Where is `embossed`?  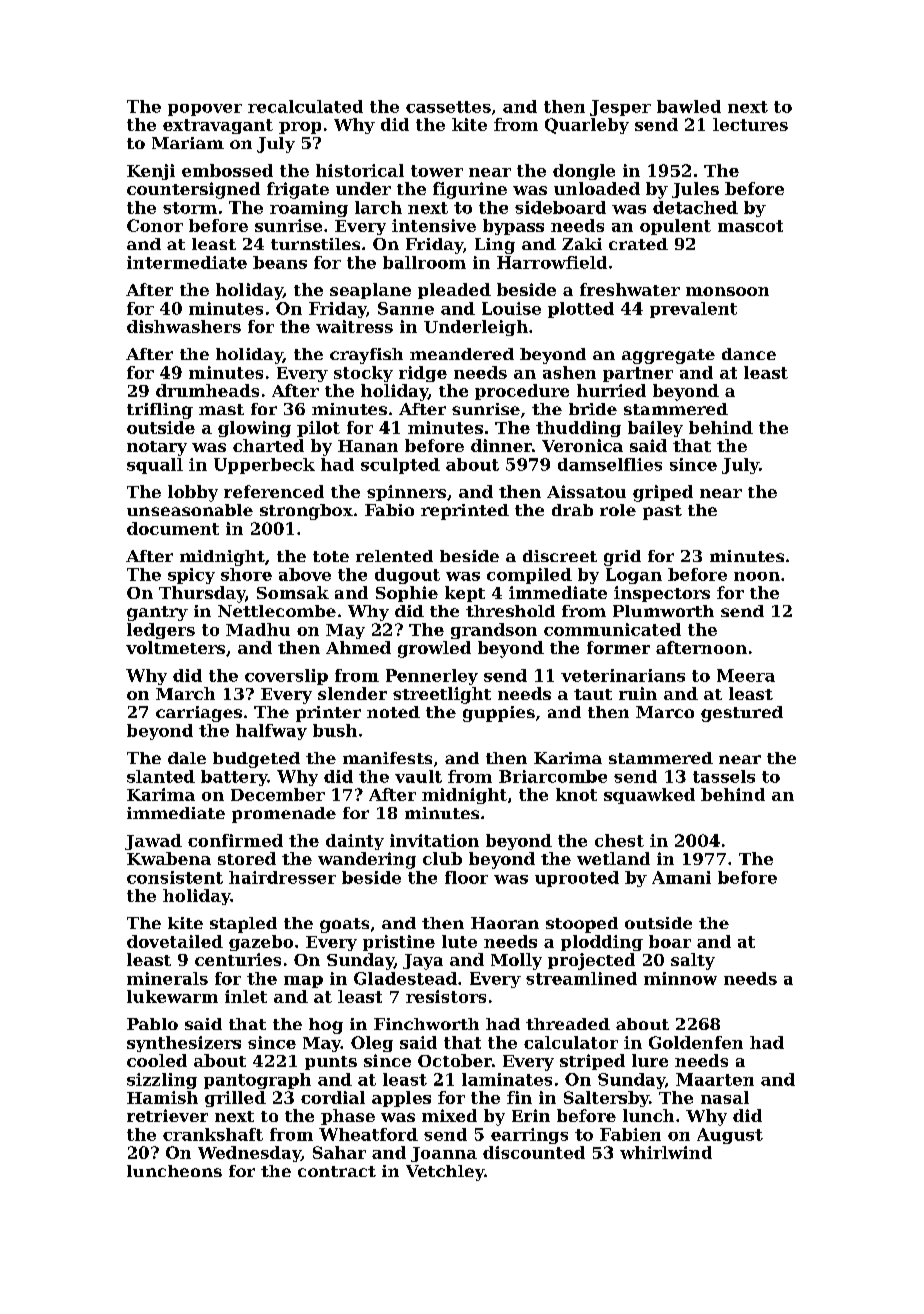
embossed is located at coordinates (227, 170).
